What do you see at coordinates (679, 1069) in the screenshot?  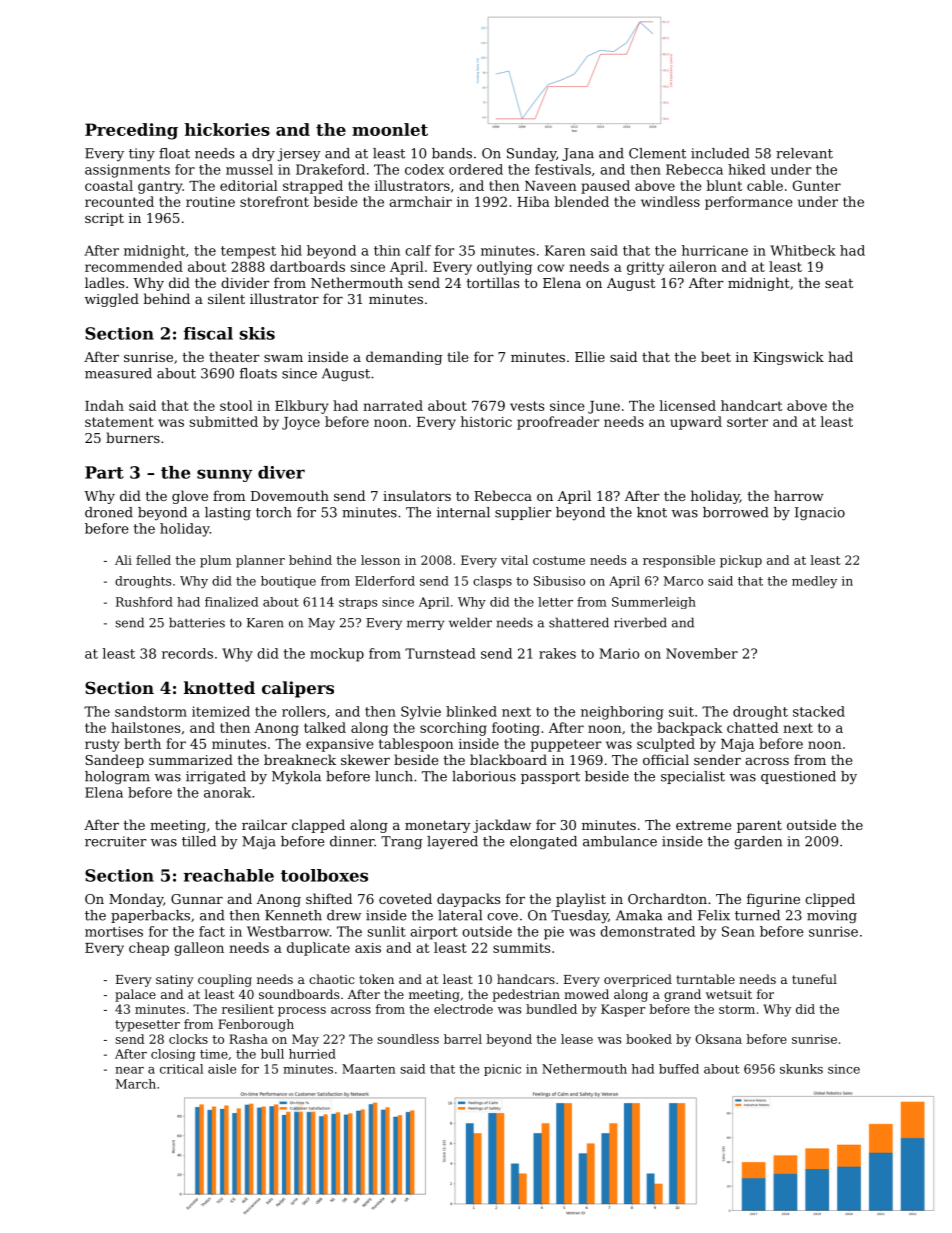 I see `buffed` at bounding box center [679, 1069].
